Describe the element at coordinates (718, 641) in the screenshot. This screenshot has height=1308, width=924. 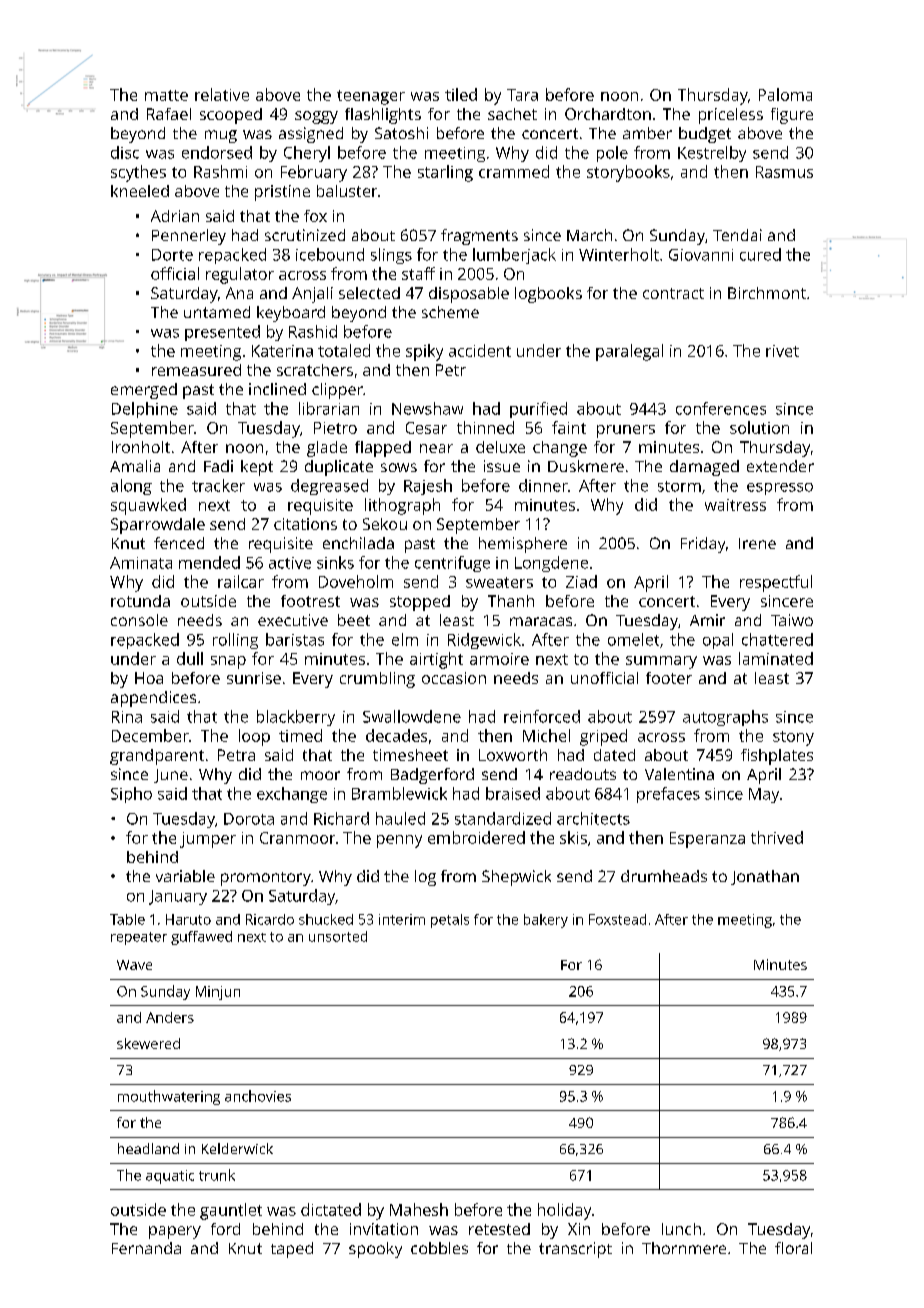
I see `opal` at that location.
